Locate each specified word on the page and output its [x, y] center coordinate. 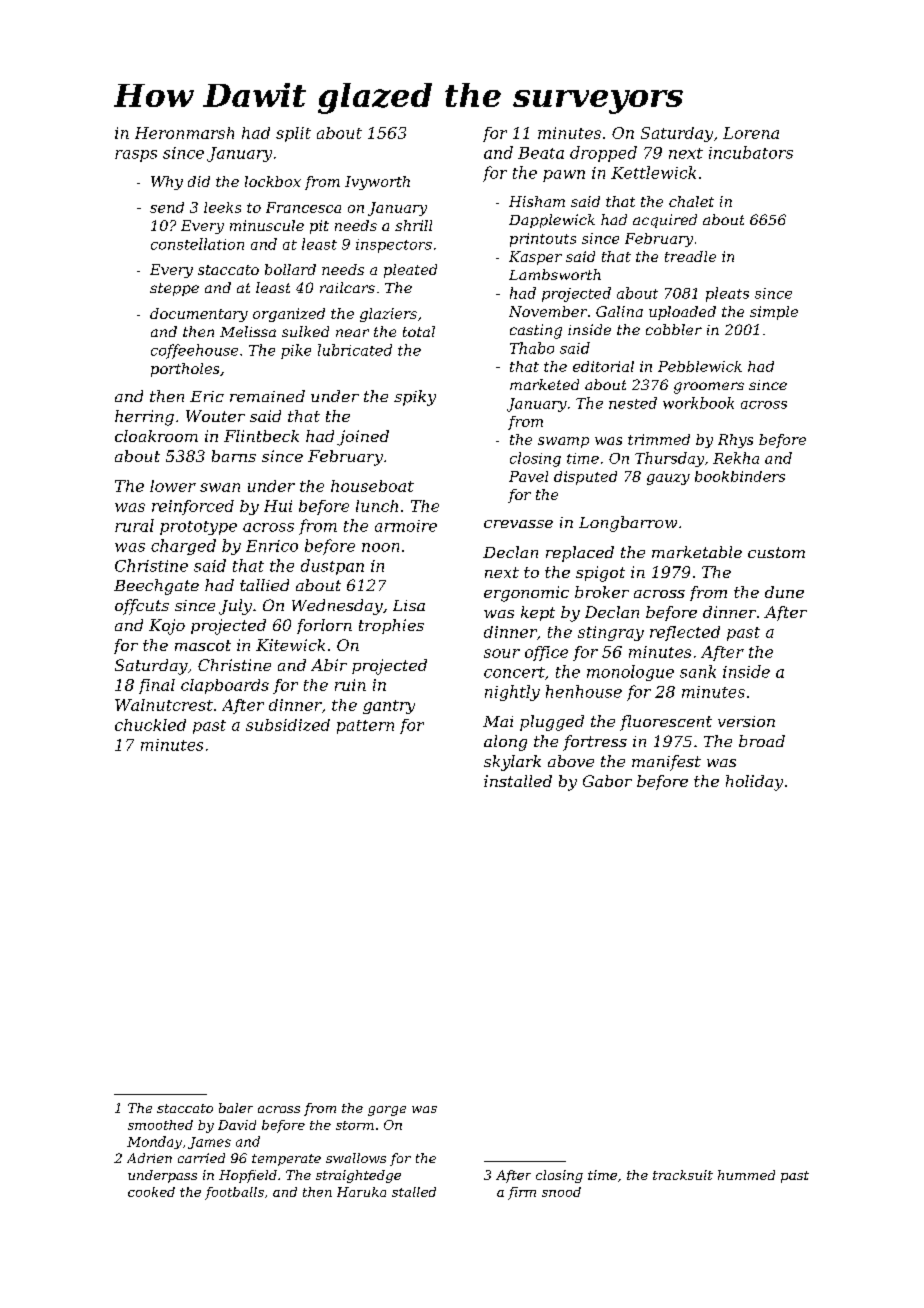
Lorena [751, 133]
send [167, 207]
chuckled [150, 725]
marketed [544, 384]
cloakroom [156, 436]
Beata [541, 153]
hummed [746, 1175]
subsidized [288, 725]
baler [236, 1108]
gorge [387, 1111]
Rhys [735, 441]
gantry [389, 707]
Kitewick [290, 645]
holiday [754, 783]
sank [698, 671]
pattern [365, 727]
